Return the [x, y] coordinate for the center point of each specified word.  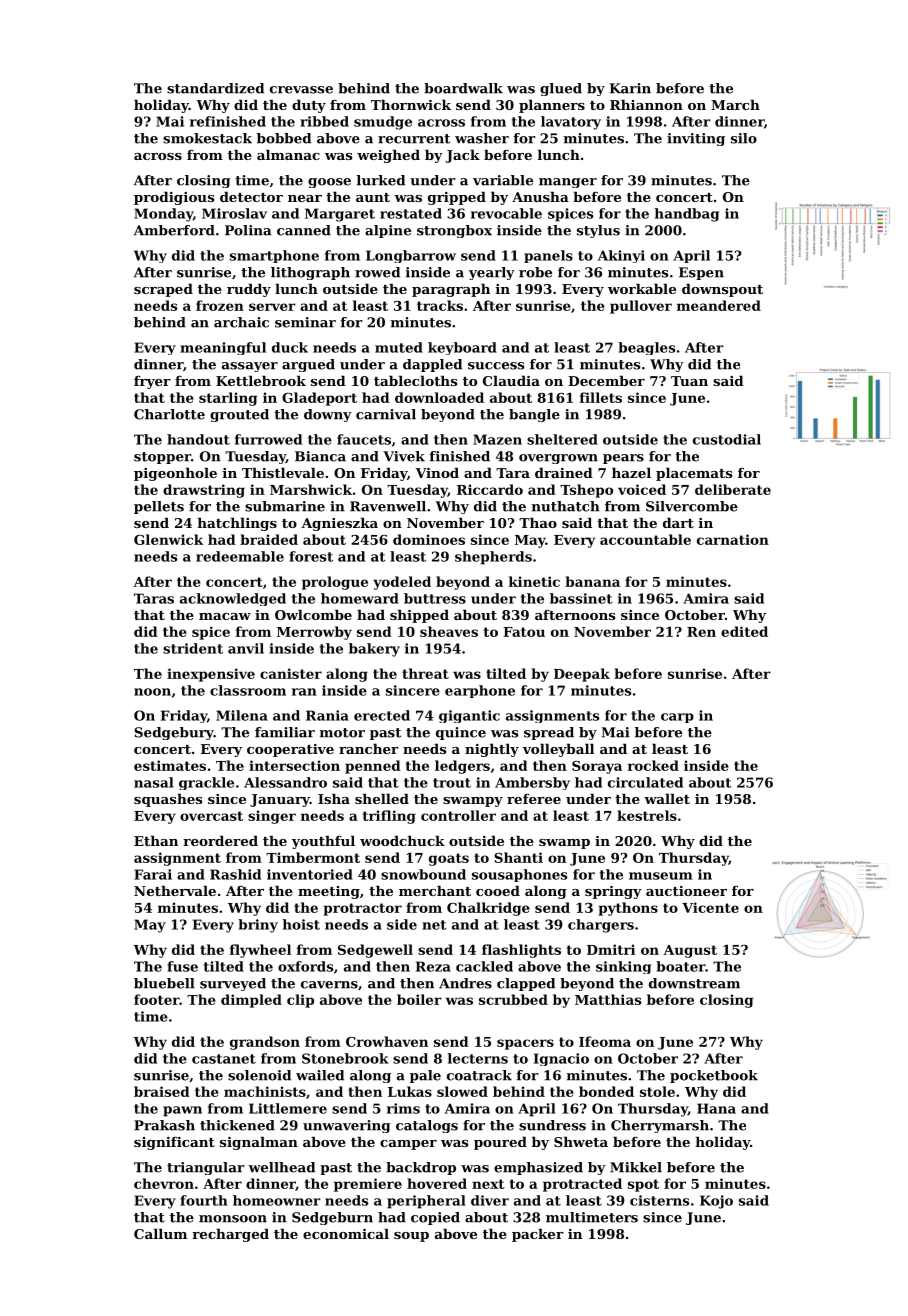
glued [561, 89]
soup [411, 1237]
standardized [215, 88]
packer [538, 1235]
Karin [630, 88]
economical [346, 1233]
